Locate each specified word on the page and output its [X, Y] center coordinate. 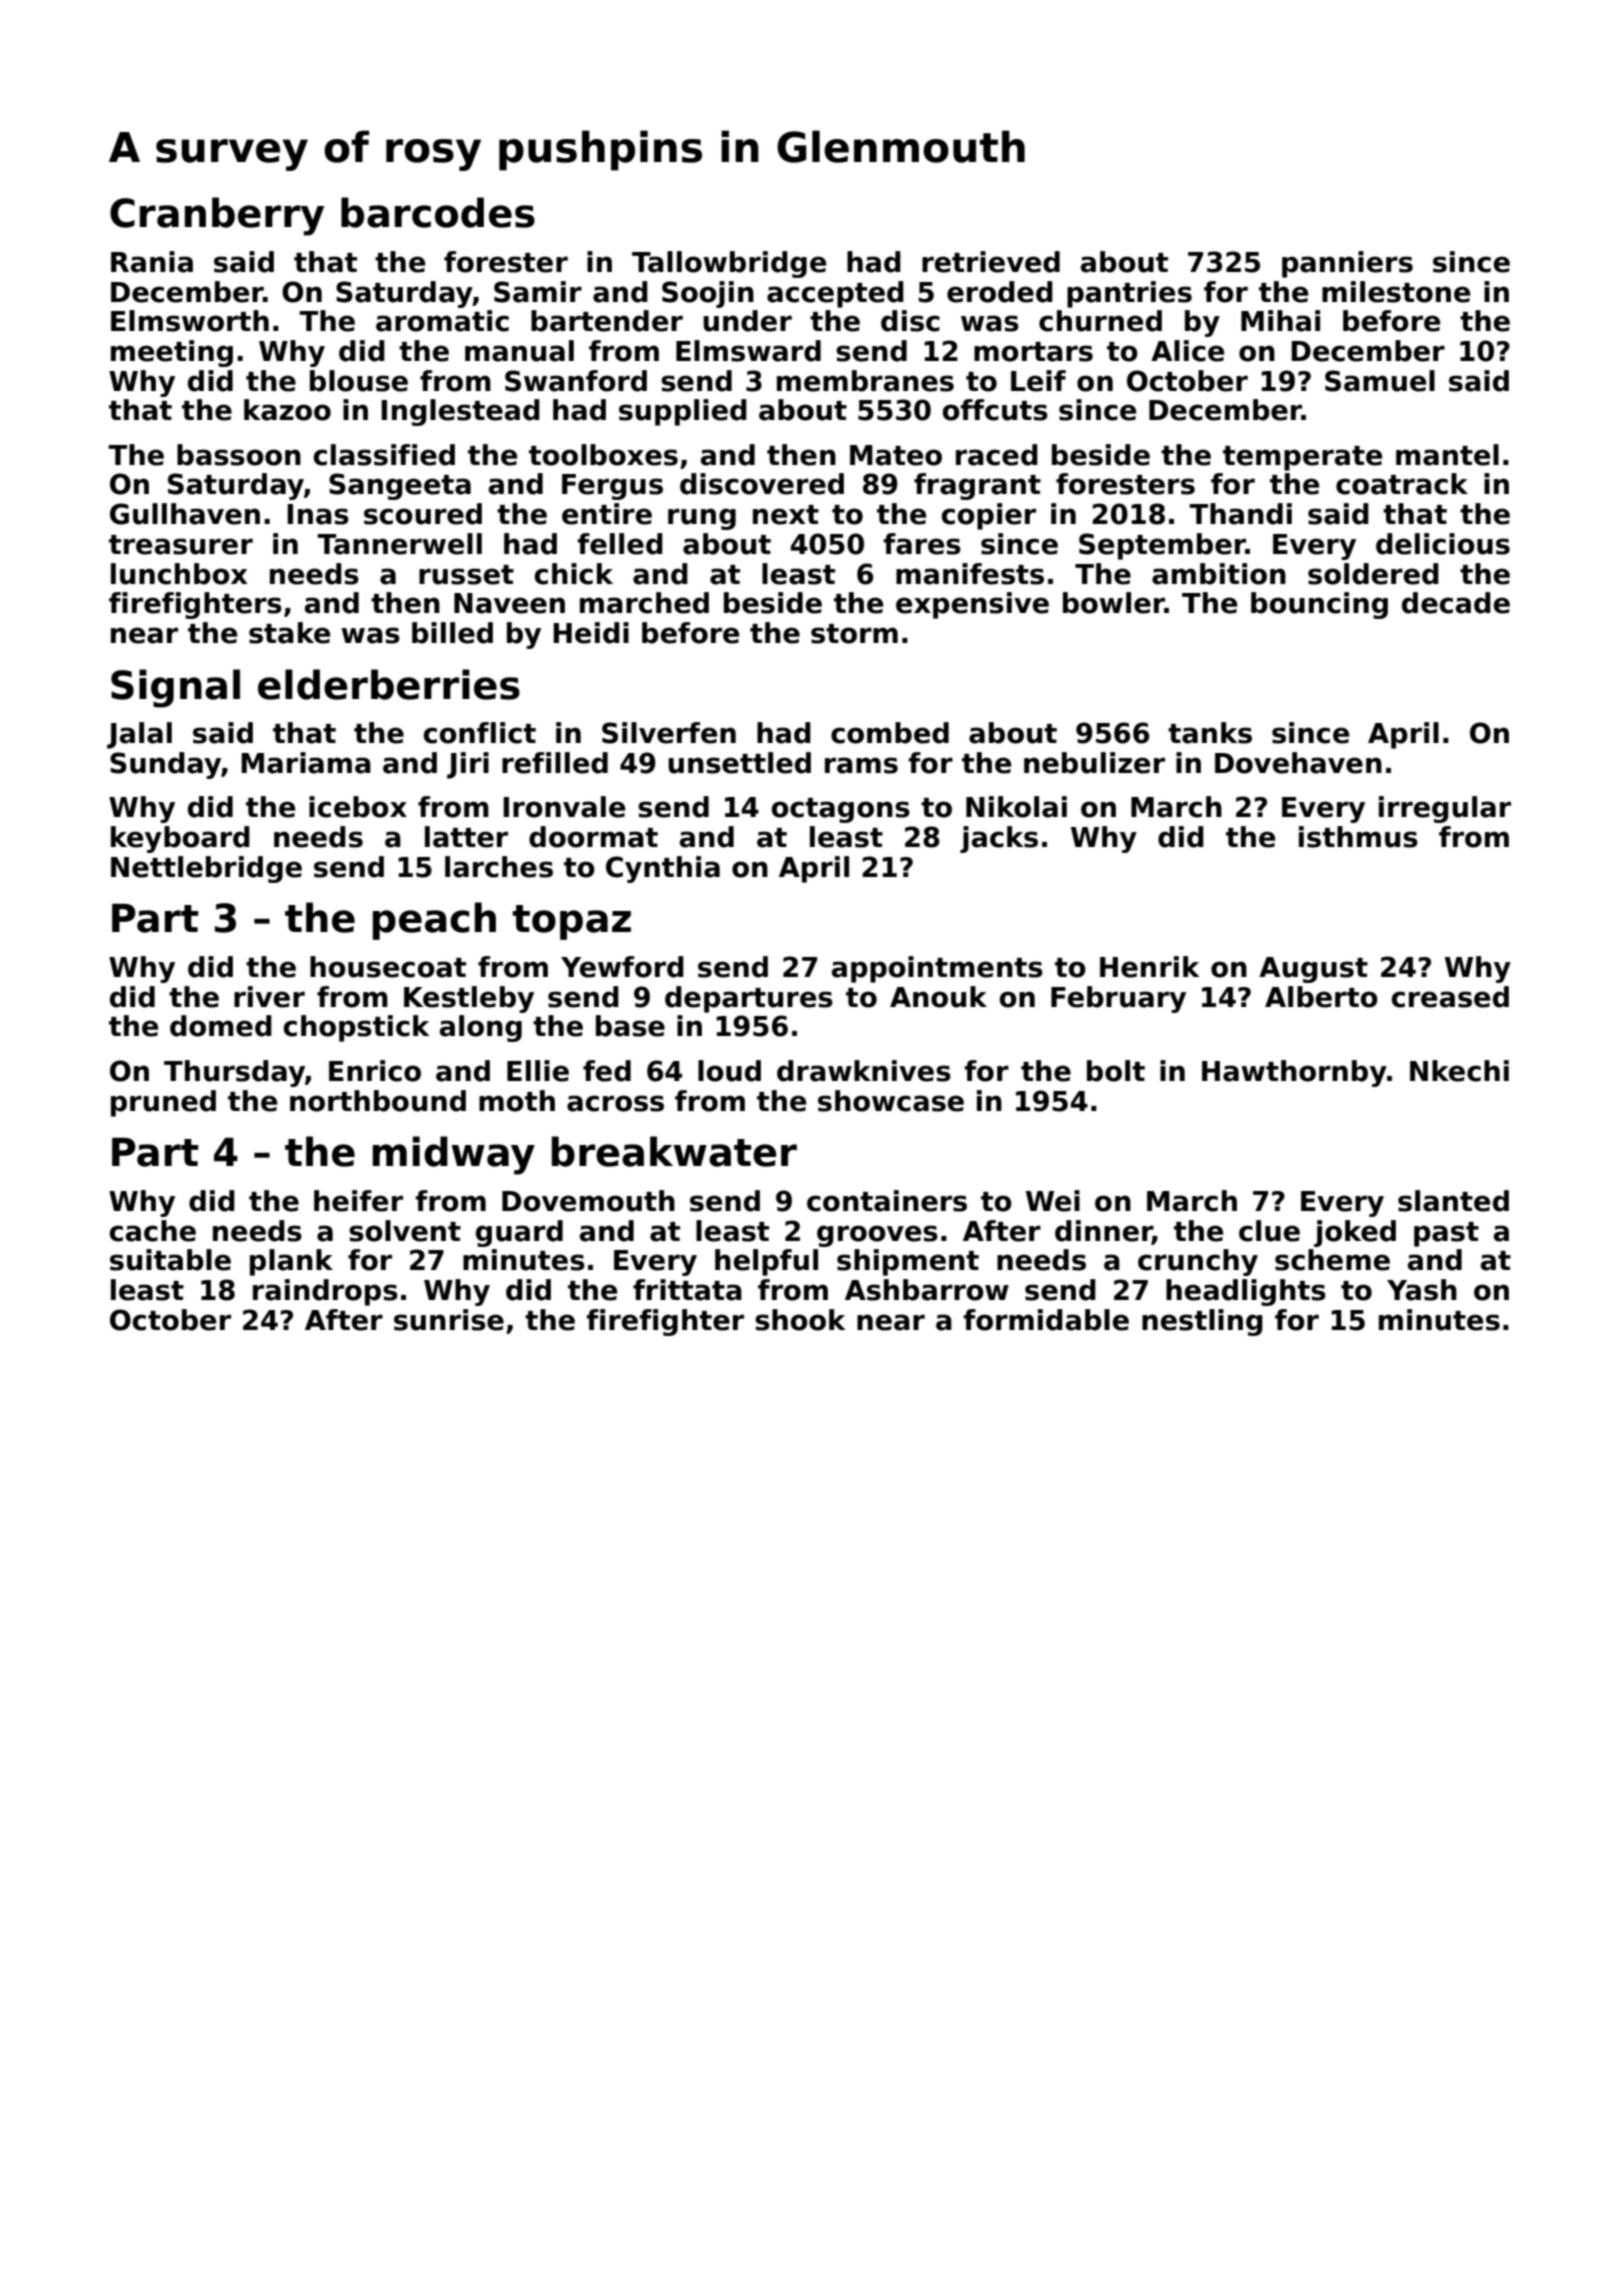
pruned [163, 1103]
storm [854, 634]
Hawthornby [1294, 1073]
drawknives [864, 1071]
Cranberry [217, 216]
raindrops [325, 1292]
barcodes [438, 212]
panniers [1347, 264]
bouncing [1319, 605]
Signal [175, 688]
